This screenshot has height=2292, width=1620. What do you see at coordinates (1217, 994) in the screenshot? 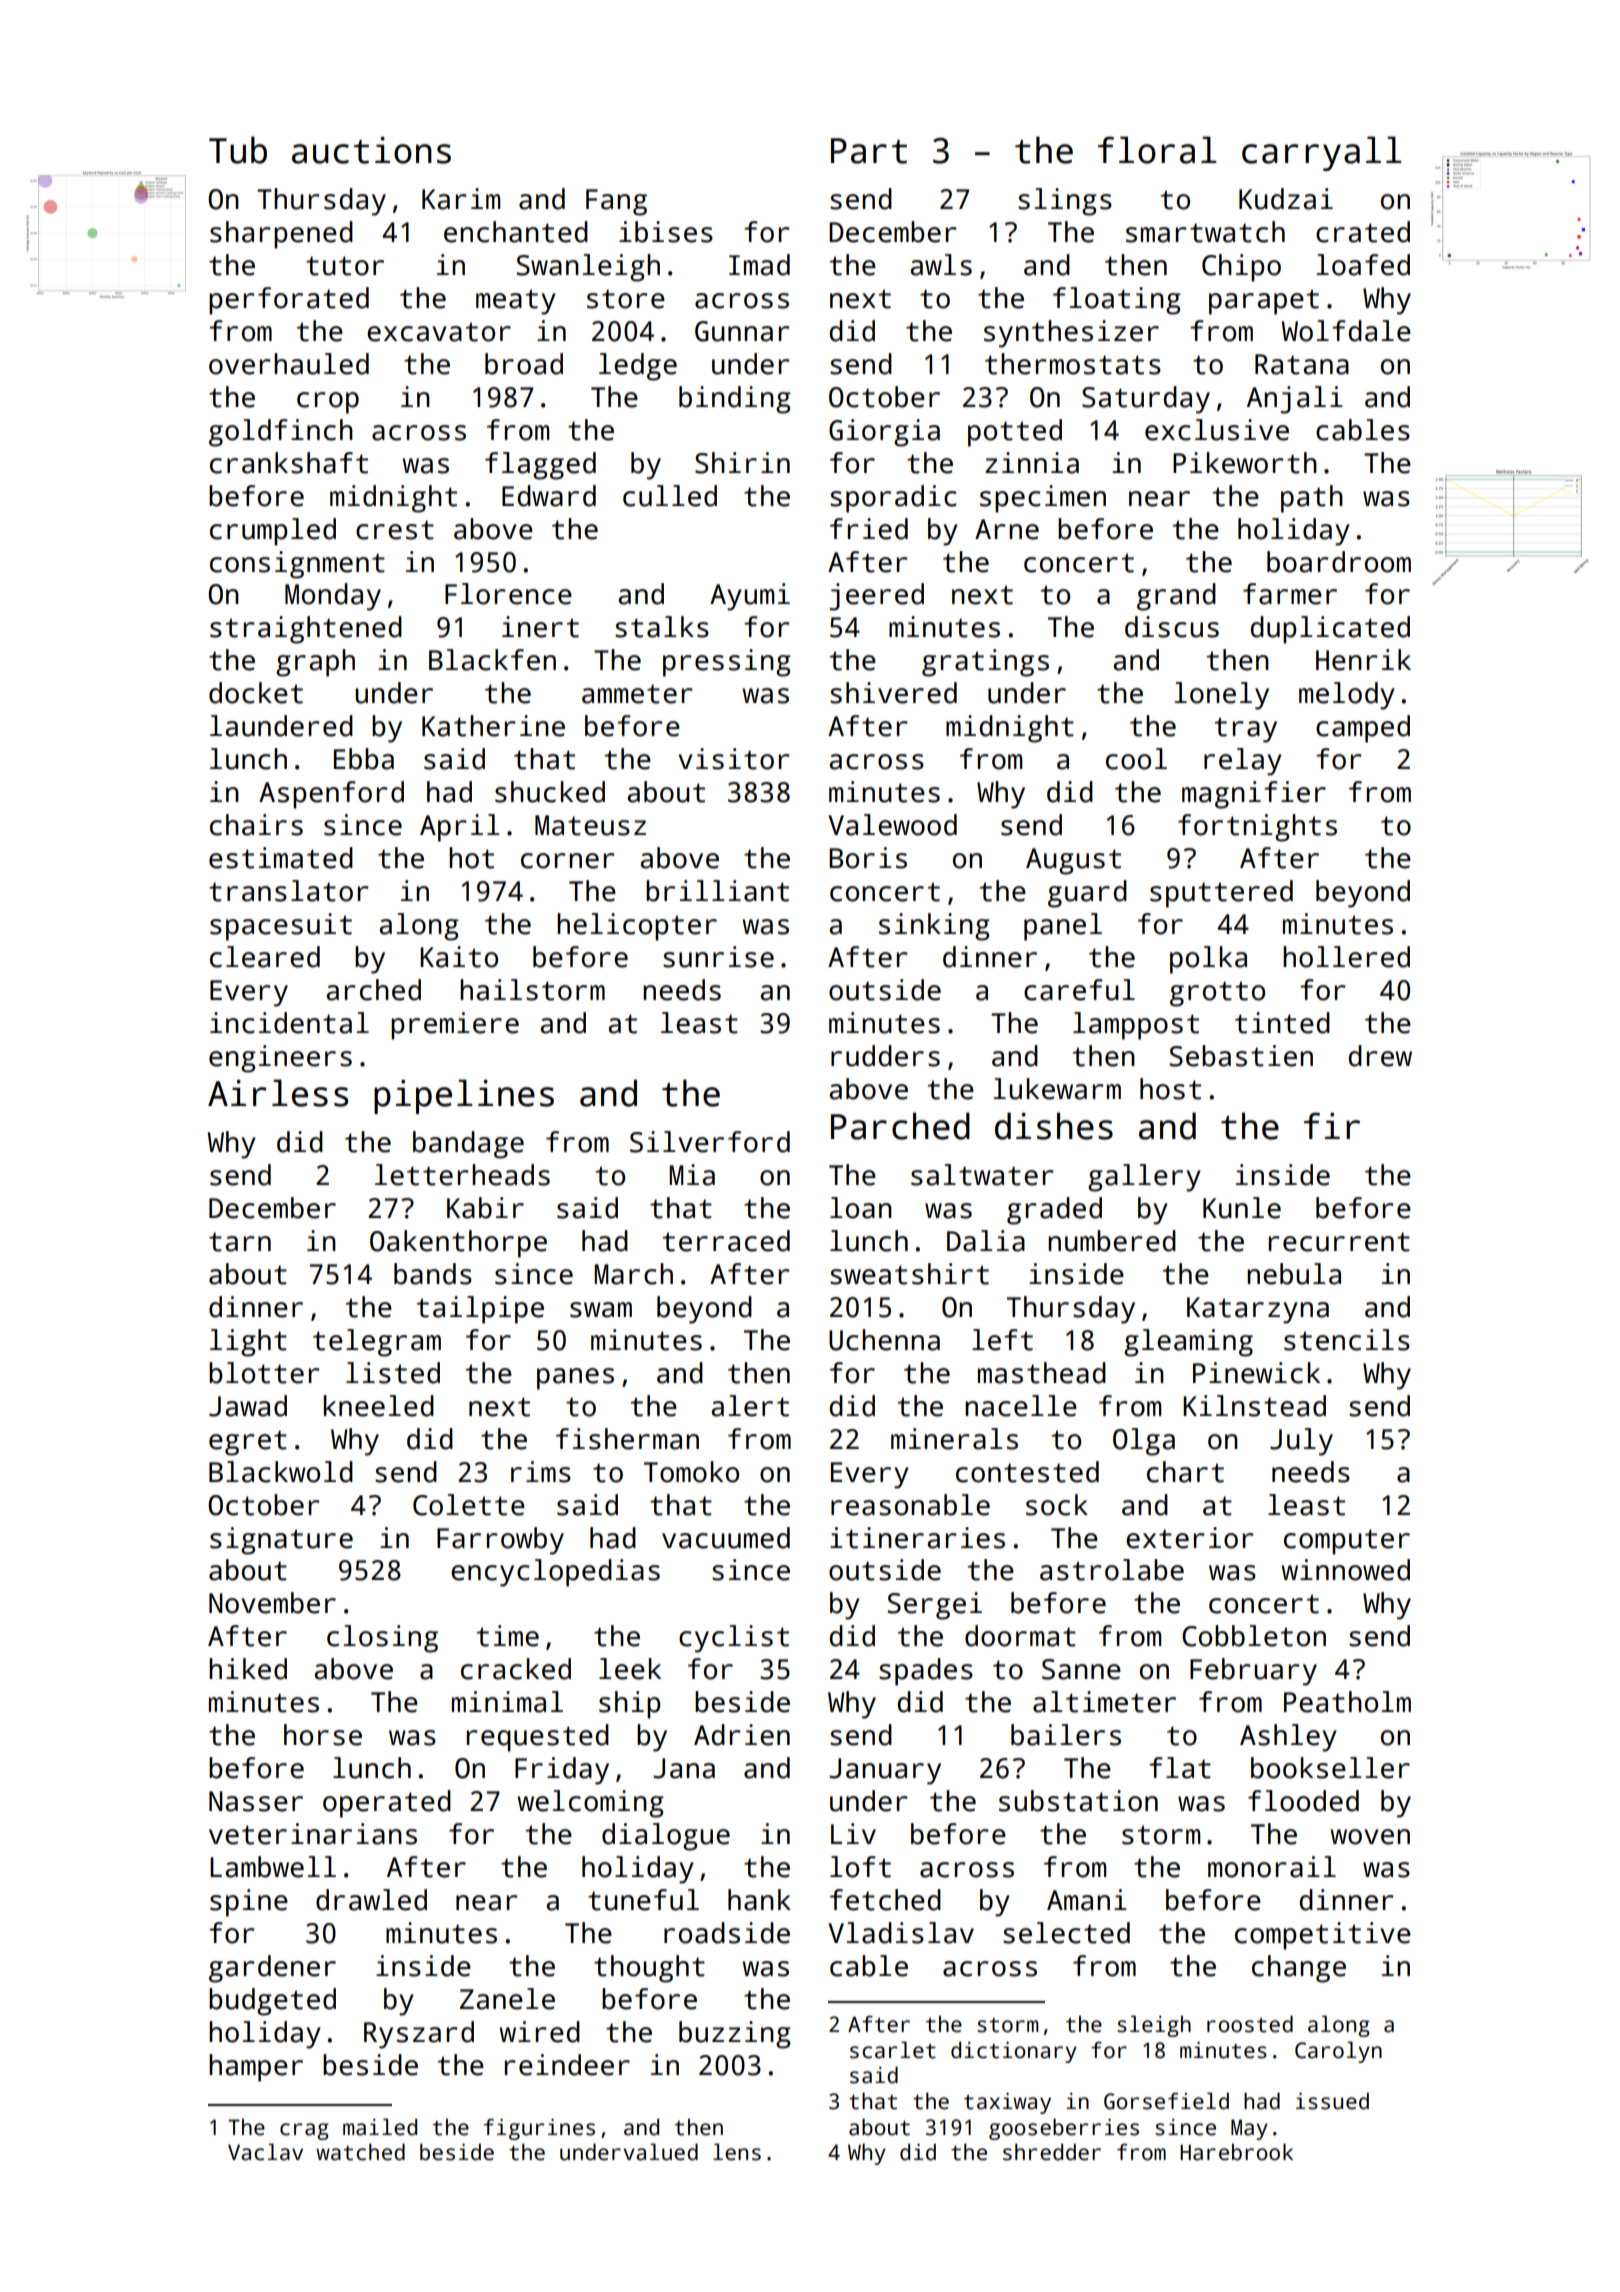
I see `grotto` at bounding box center [1217, 994].
